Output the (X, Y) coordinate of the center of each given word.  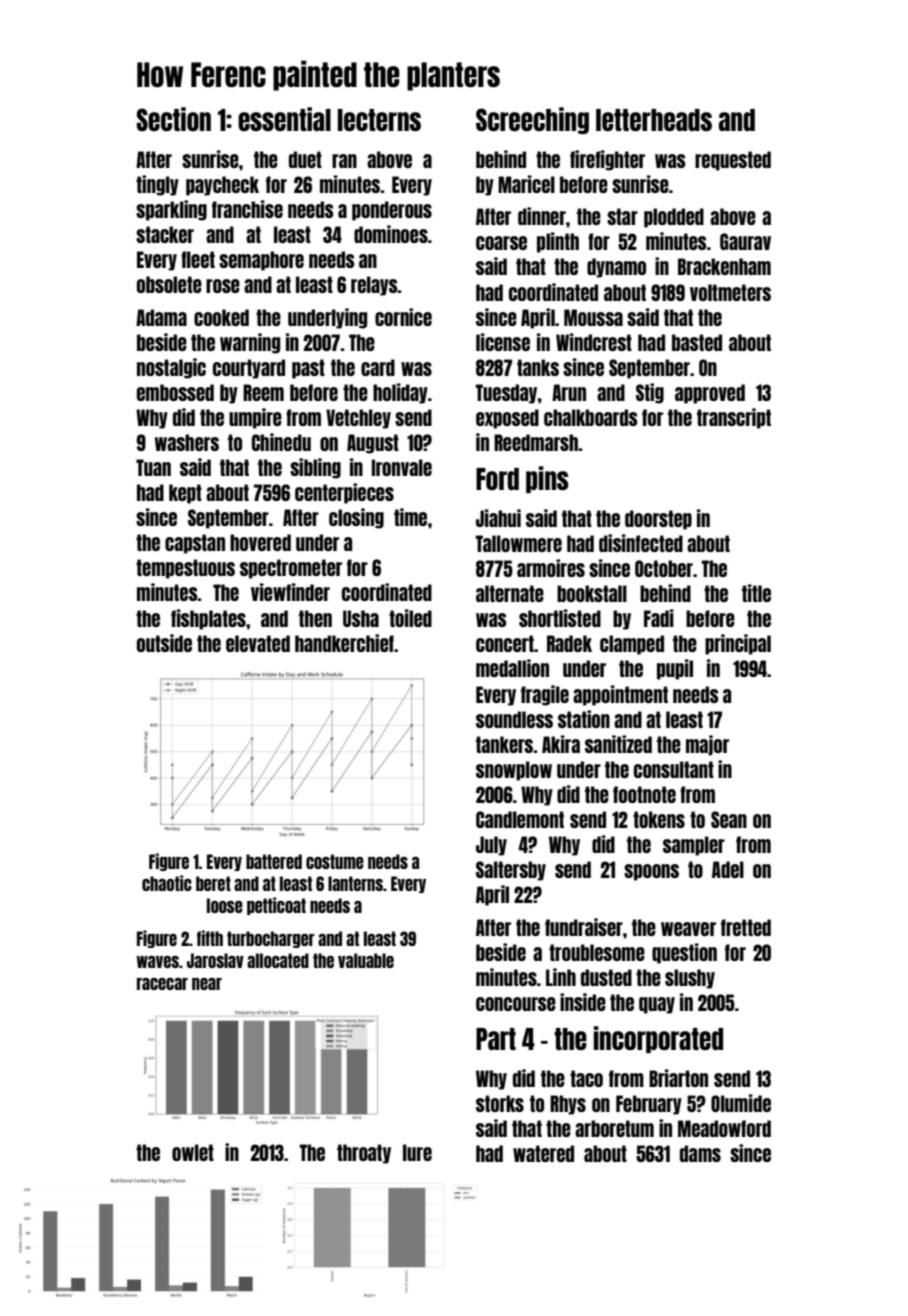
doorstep (658, 520)
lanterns (355, 883)
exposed (507, 419)
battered (274, 861)
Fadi (659, 618)
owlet (193, 1152)
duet (305, 159)
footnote (644, 794)
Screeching (532, 120)
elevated (258, 643)
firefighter (607, 160)
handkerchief (344, 643)
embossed (175, 392)
